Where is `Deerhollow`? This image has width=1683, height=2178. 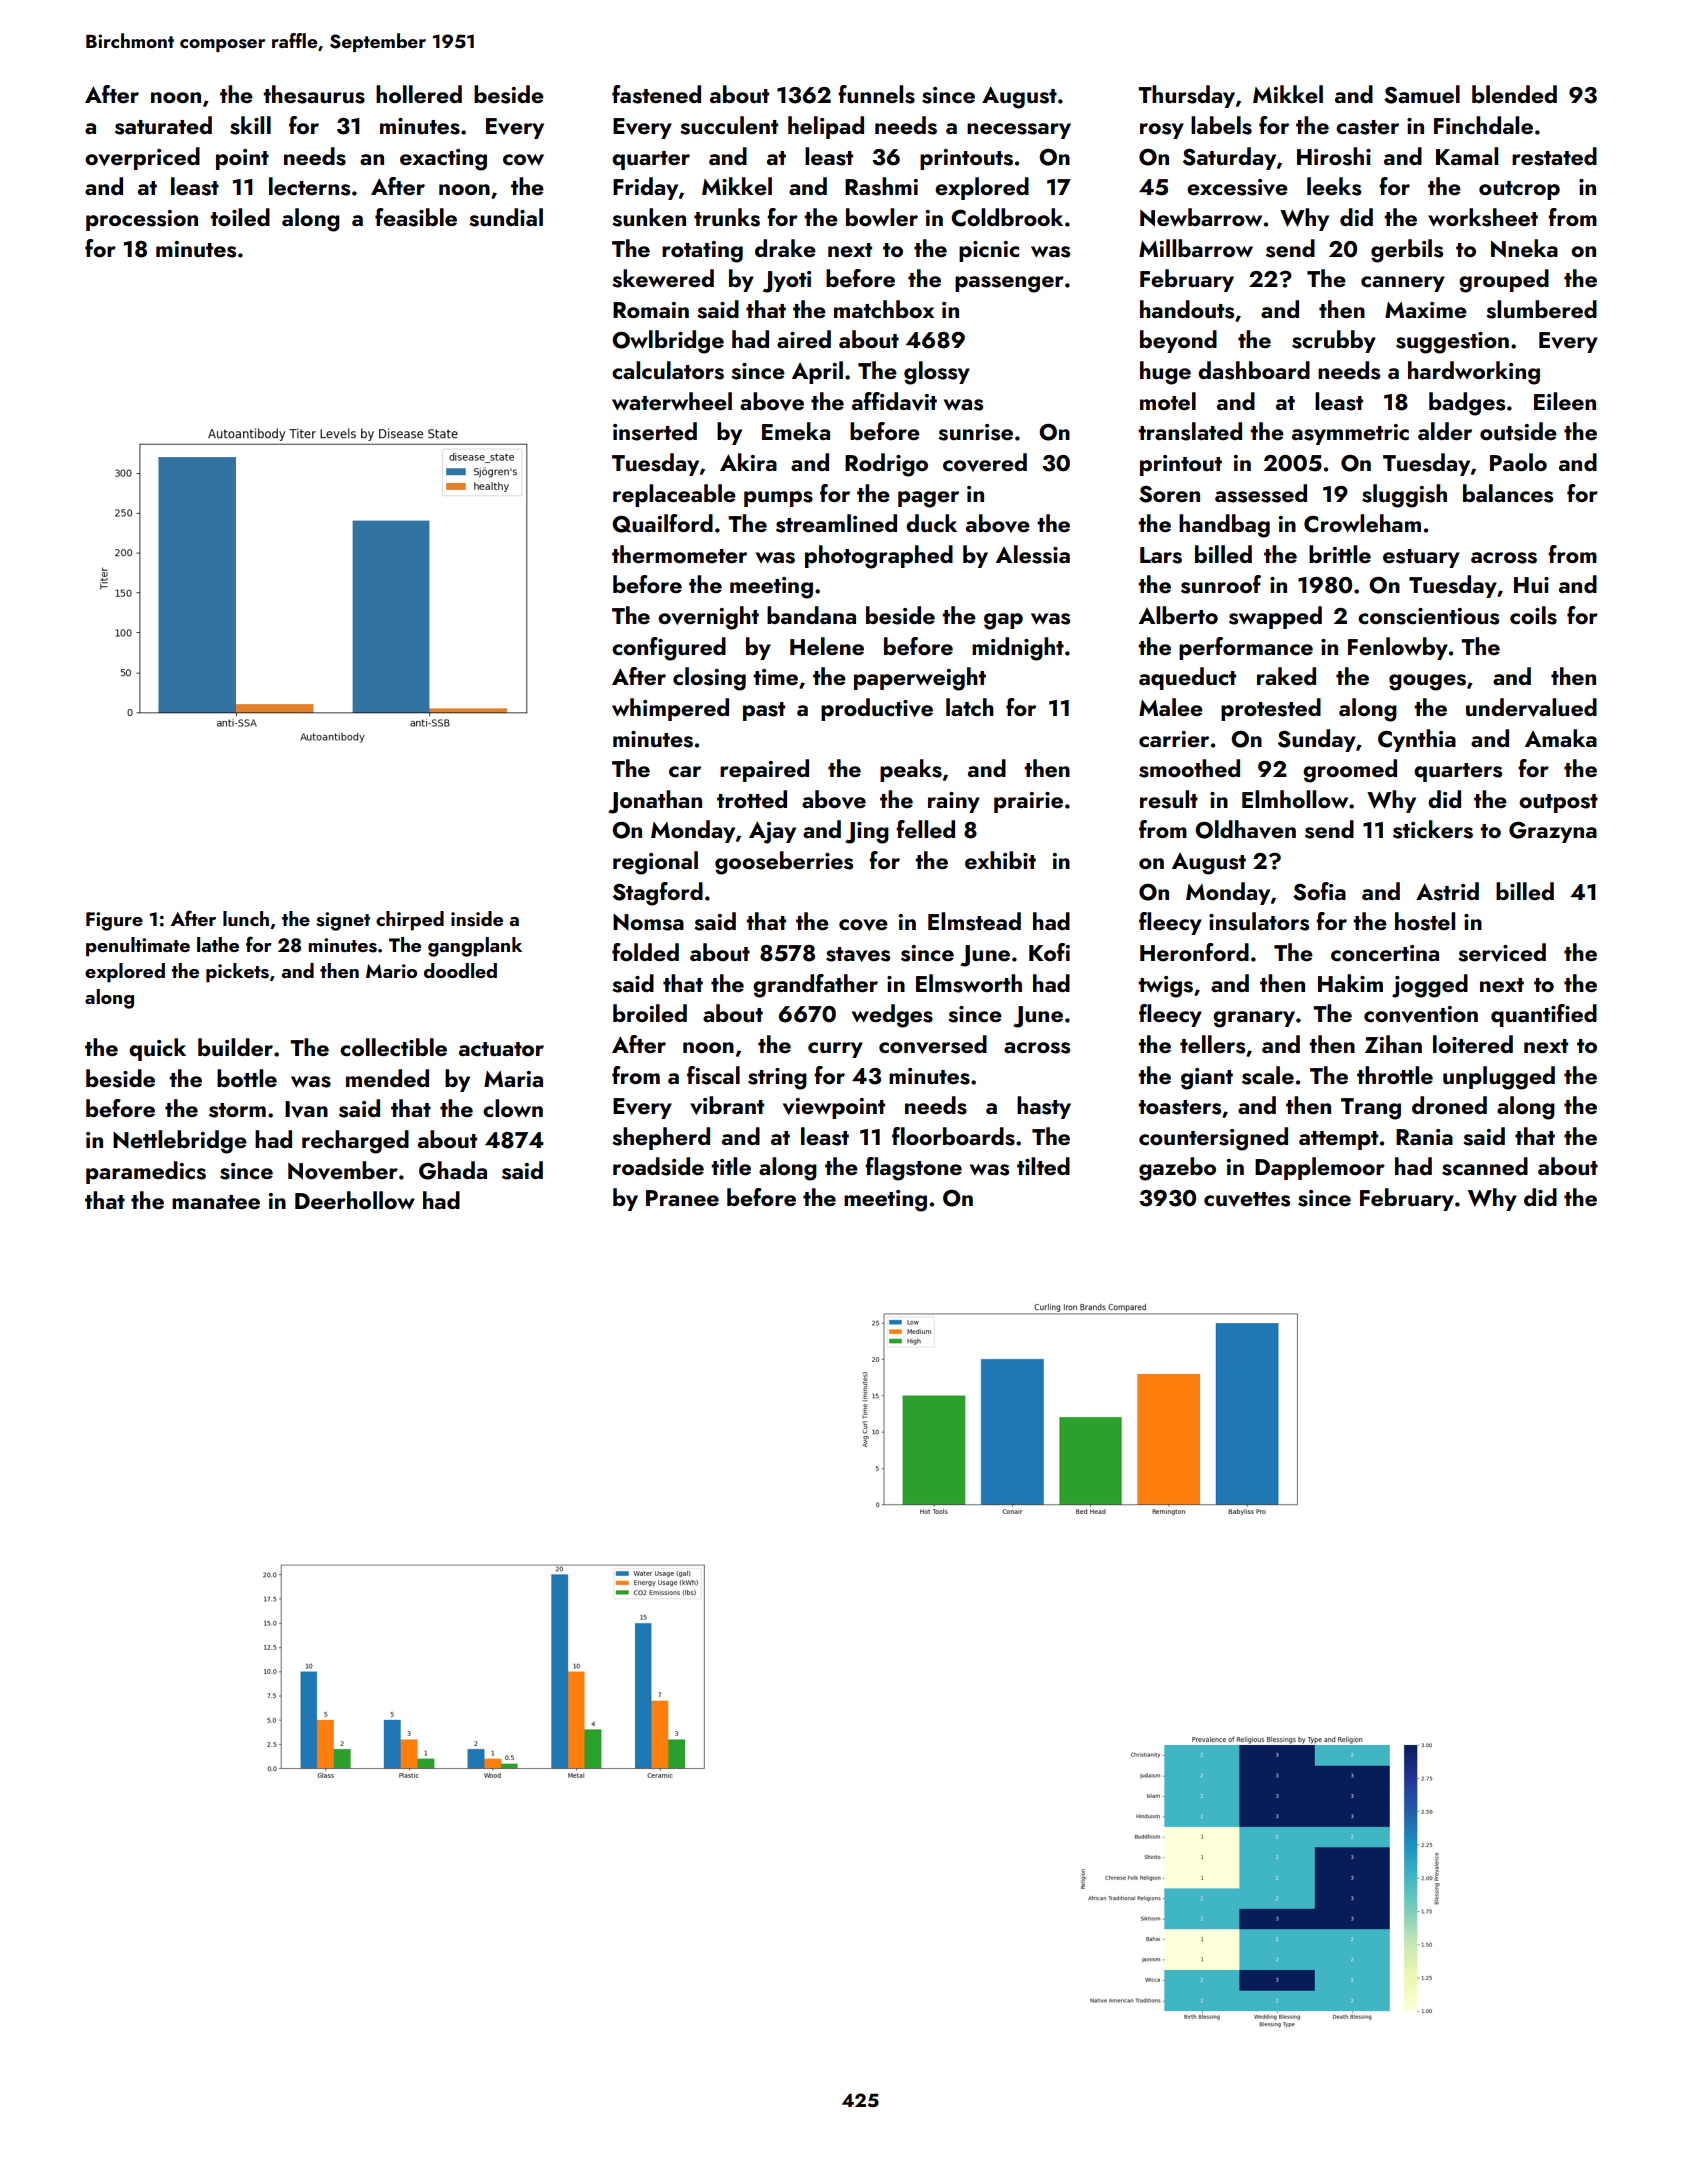
Deerhollow is located at coordinates (355, 1200).
